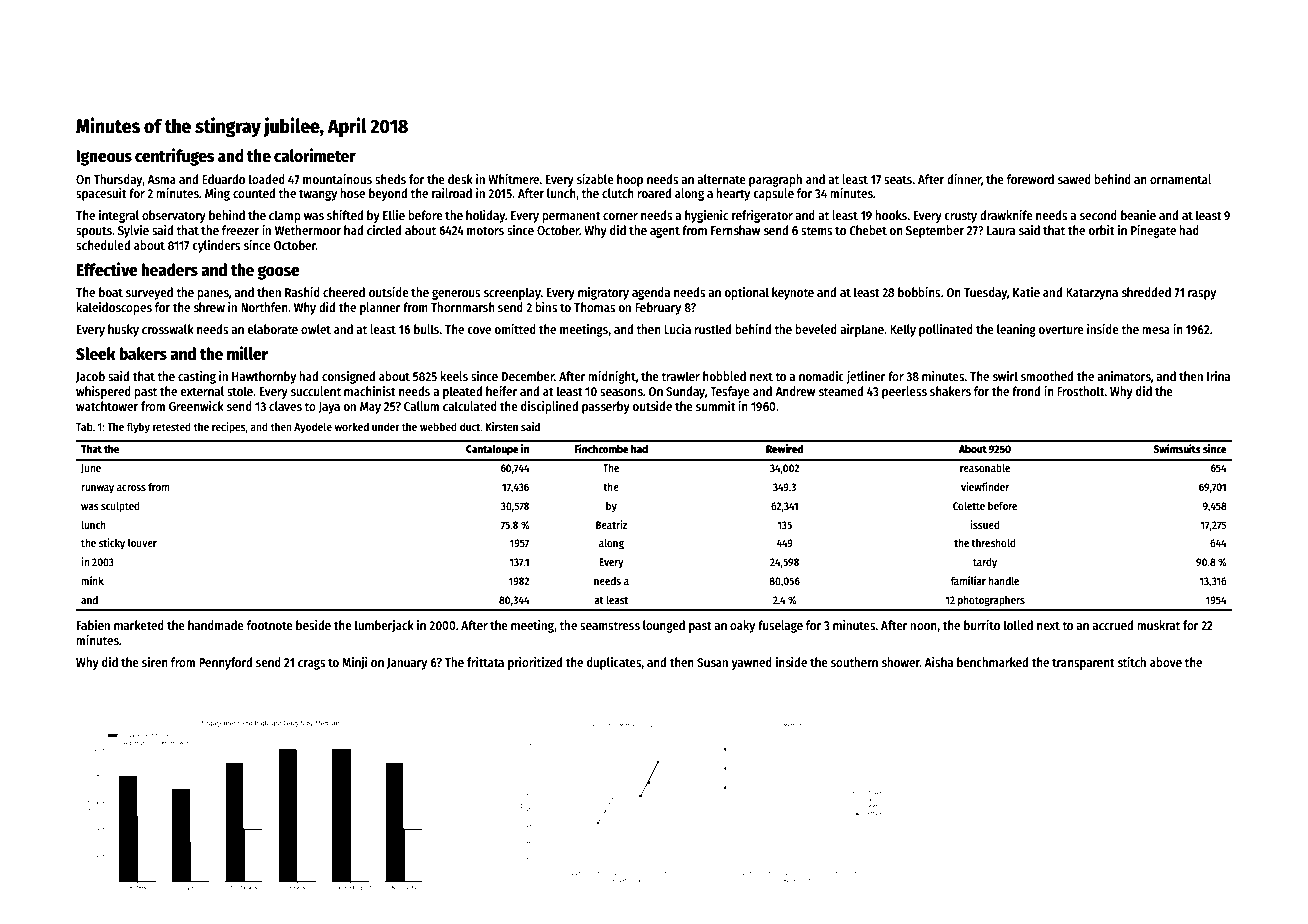 This page has width=1308, height=924. I want to click on familiar, so click(968, 580).
